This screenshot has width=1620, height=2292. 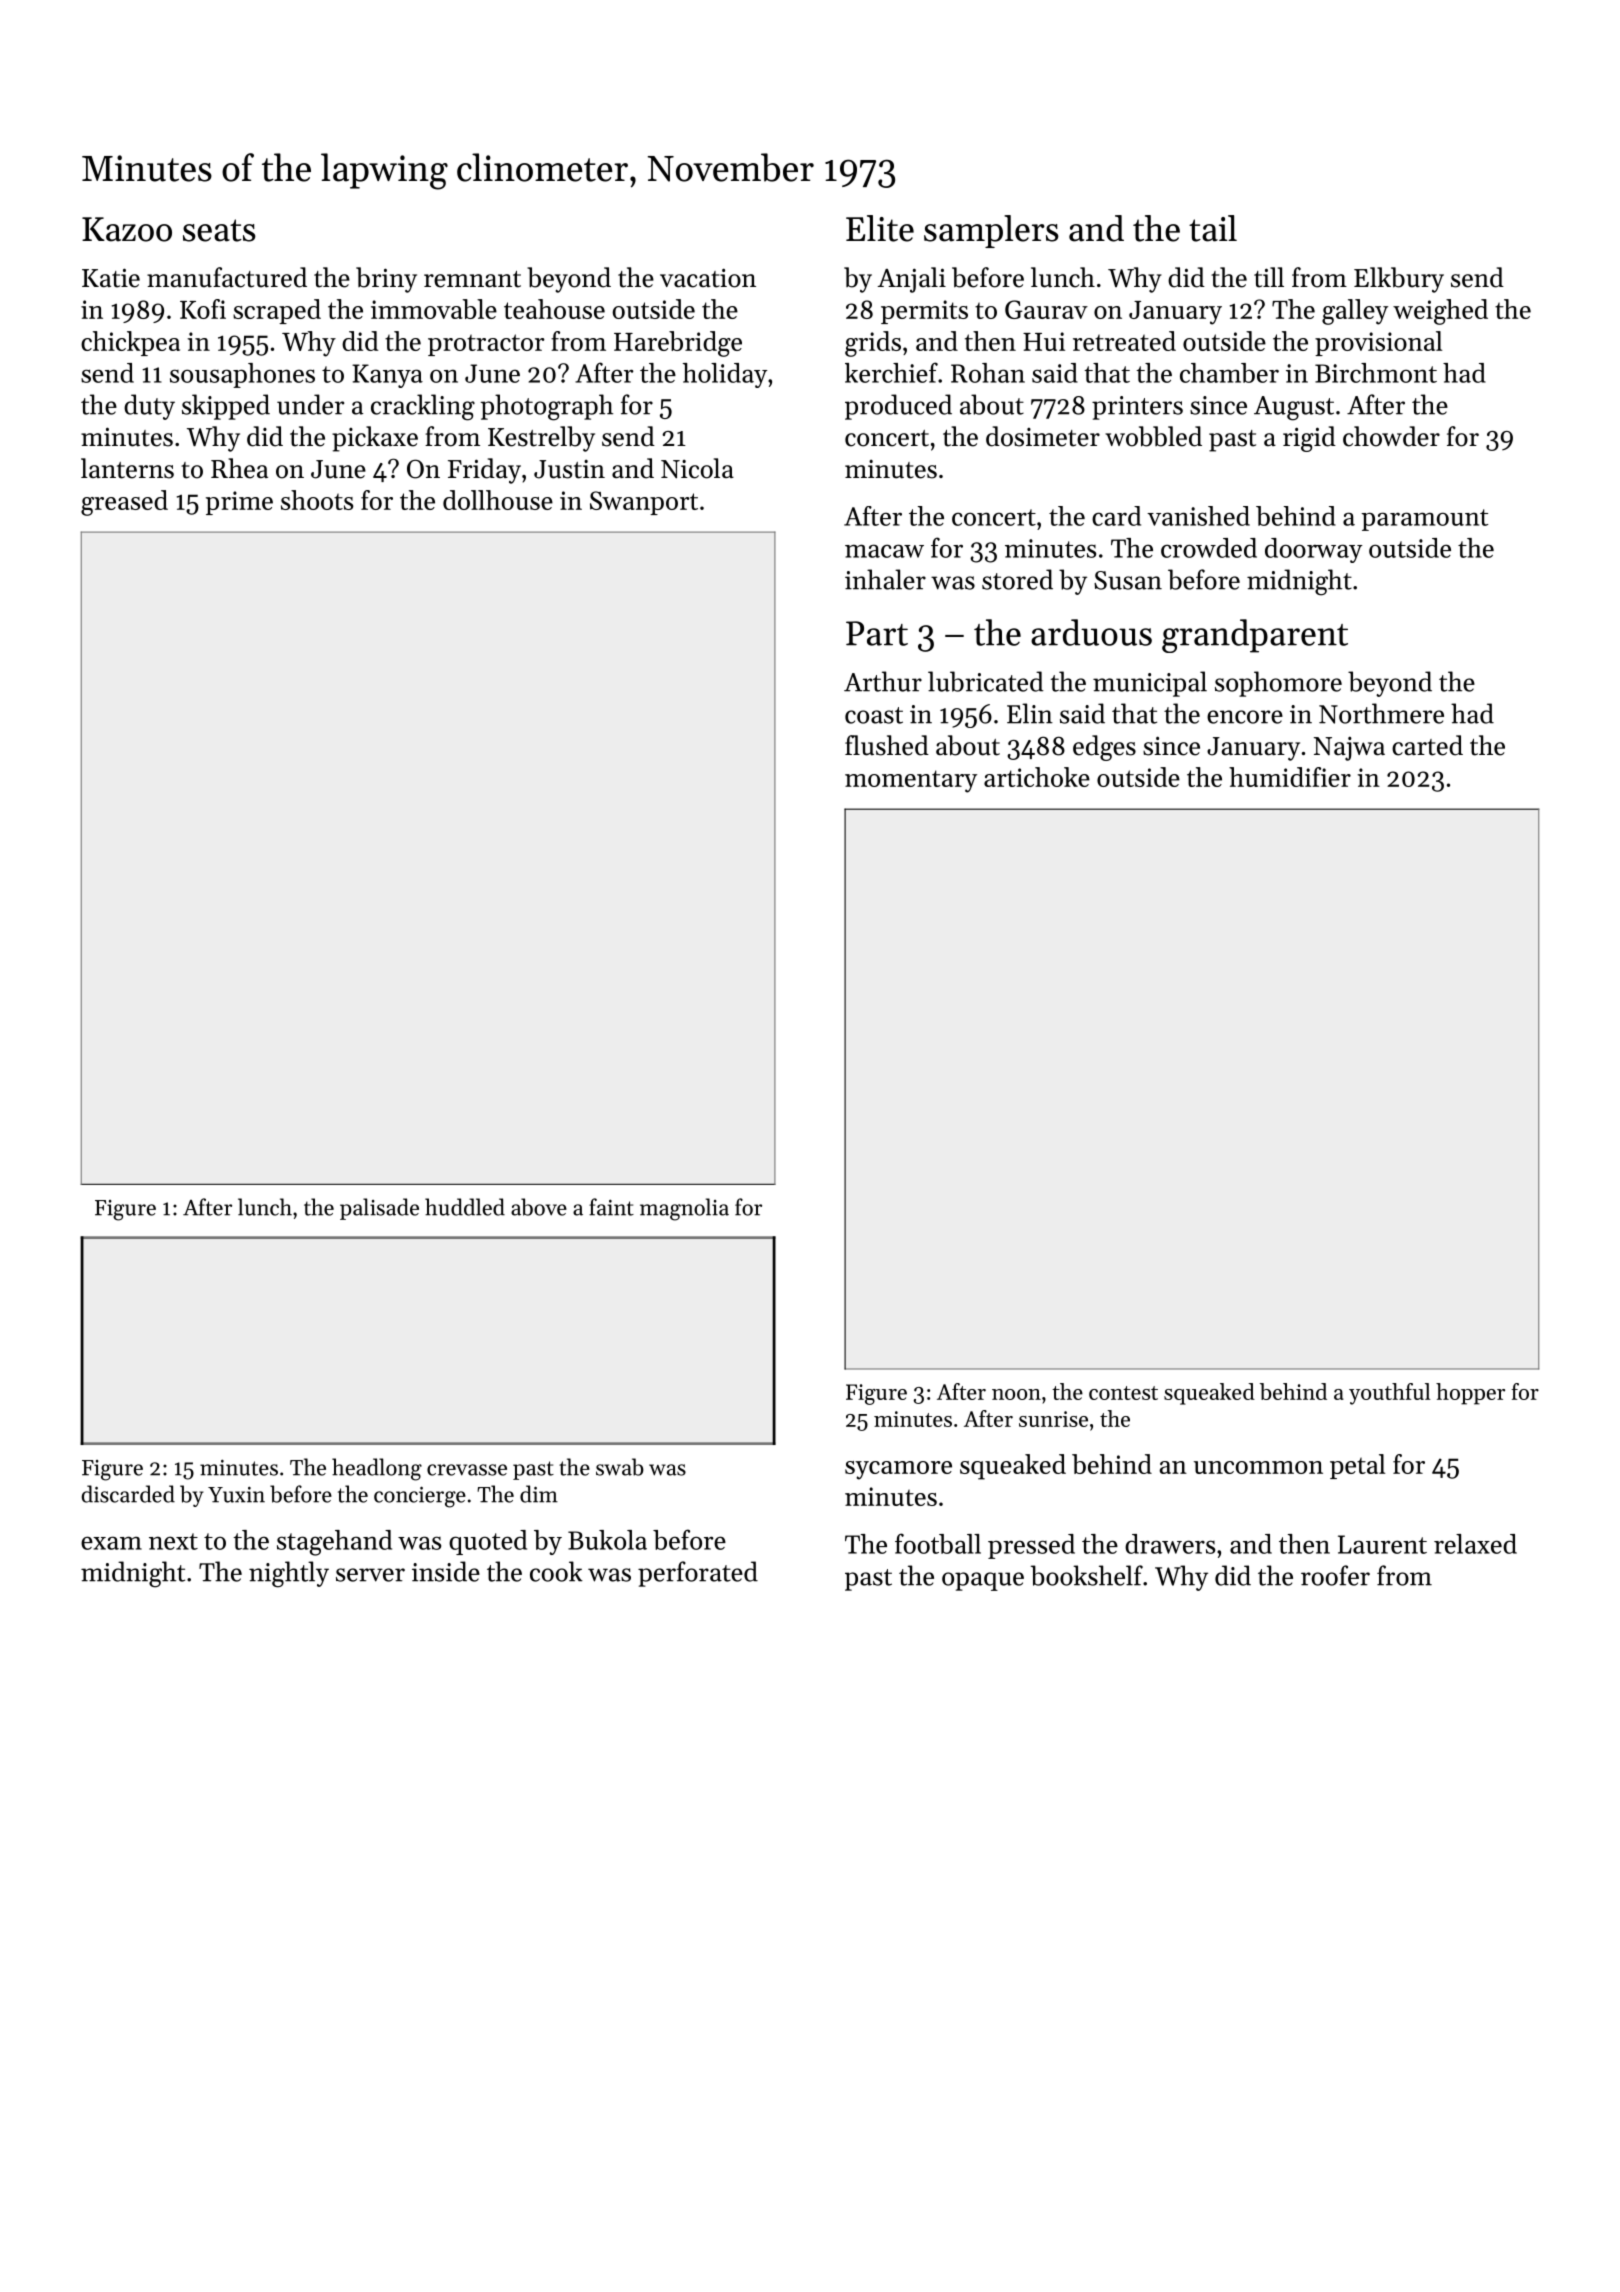 I want to click on palisade, so click(x=379, y=1209).
